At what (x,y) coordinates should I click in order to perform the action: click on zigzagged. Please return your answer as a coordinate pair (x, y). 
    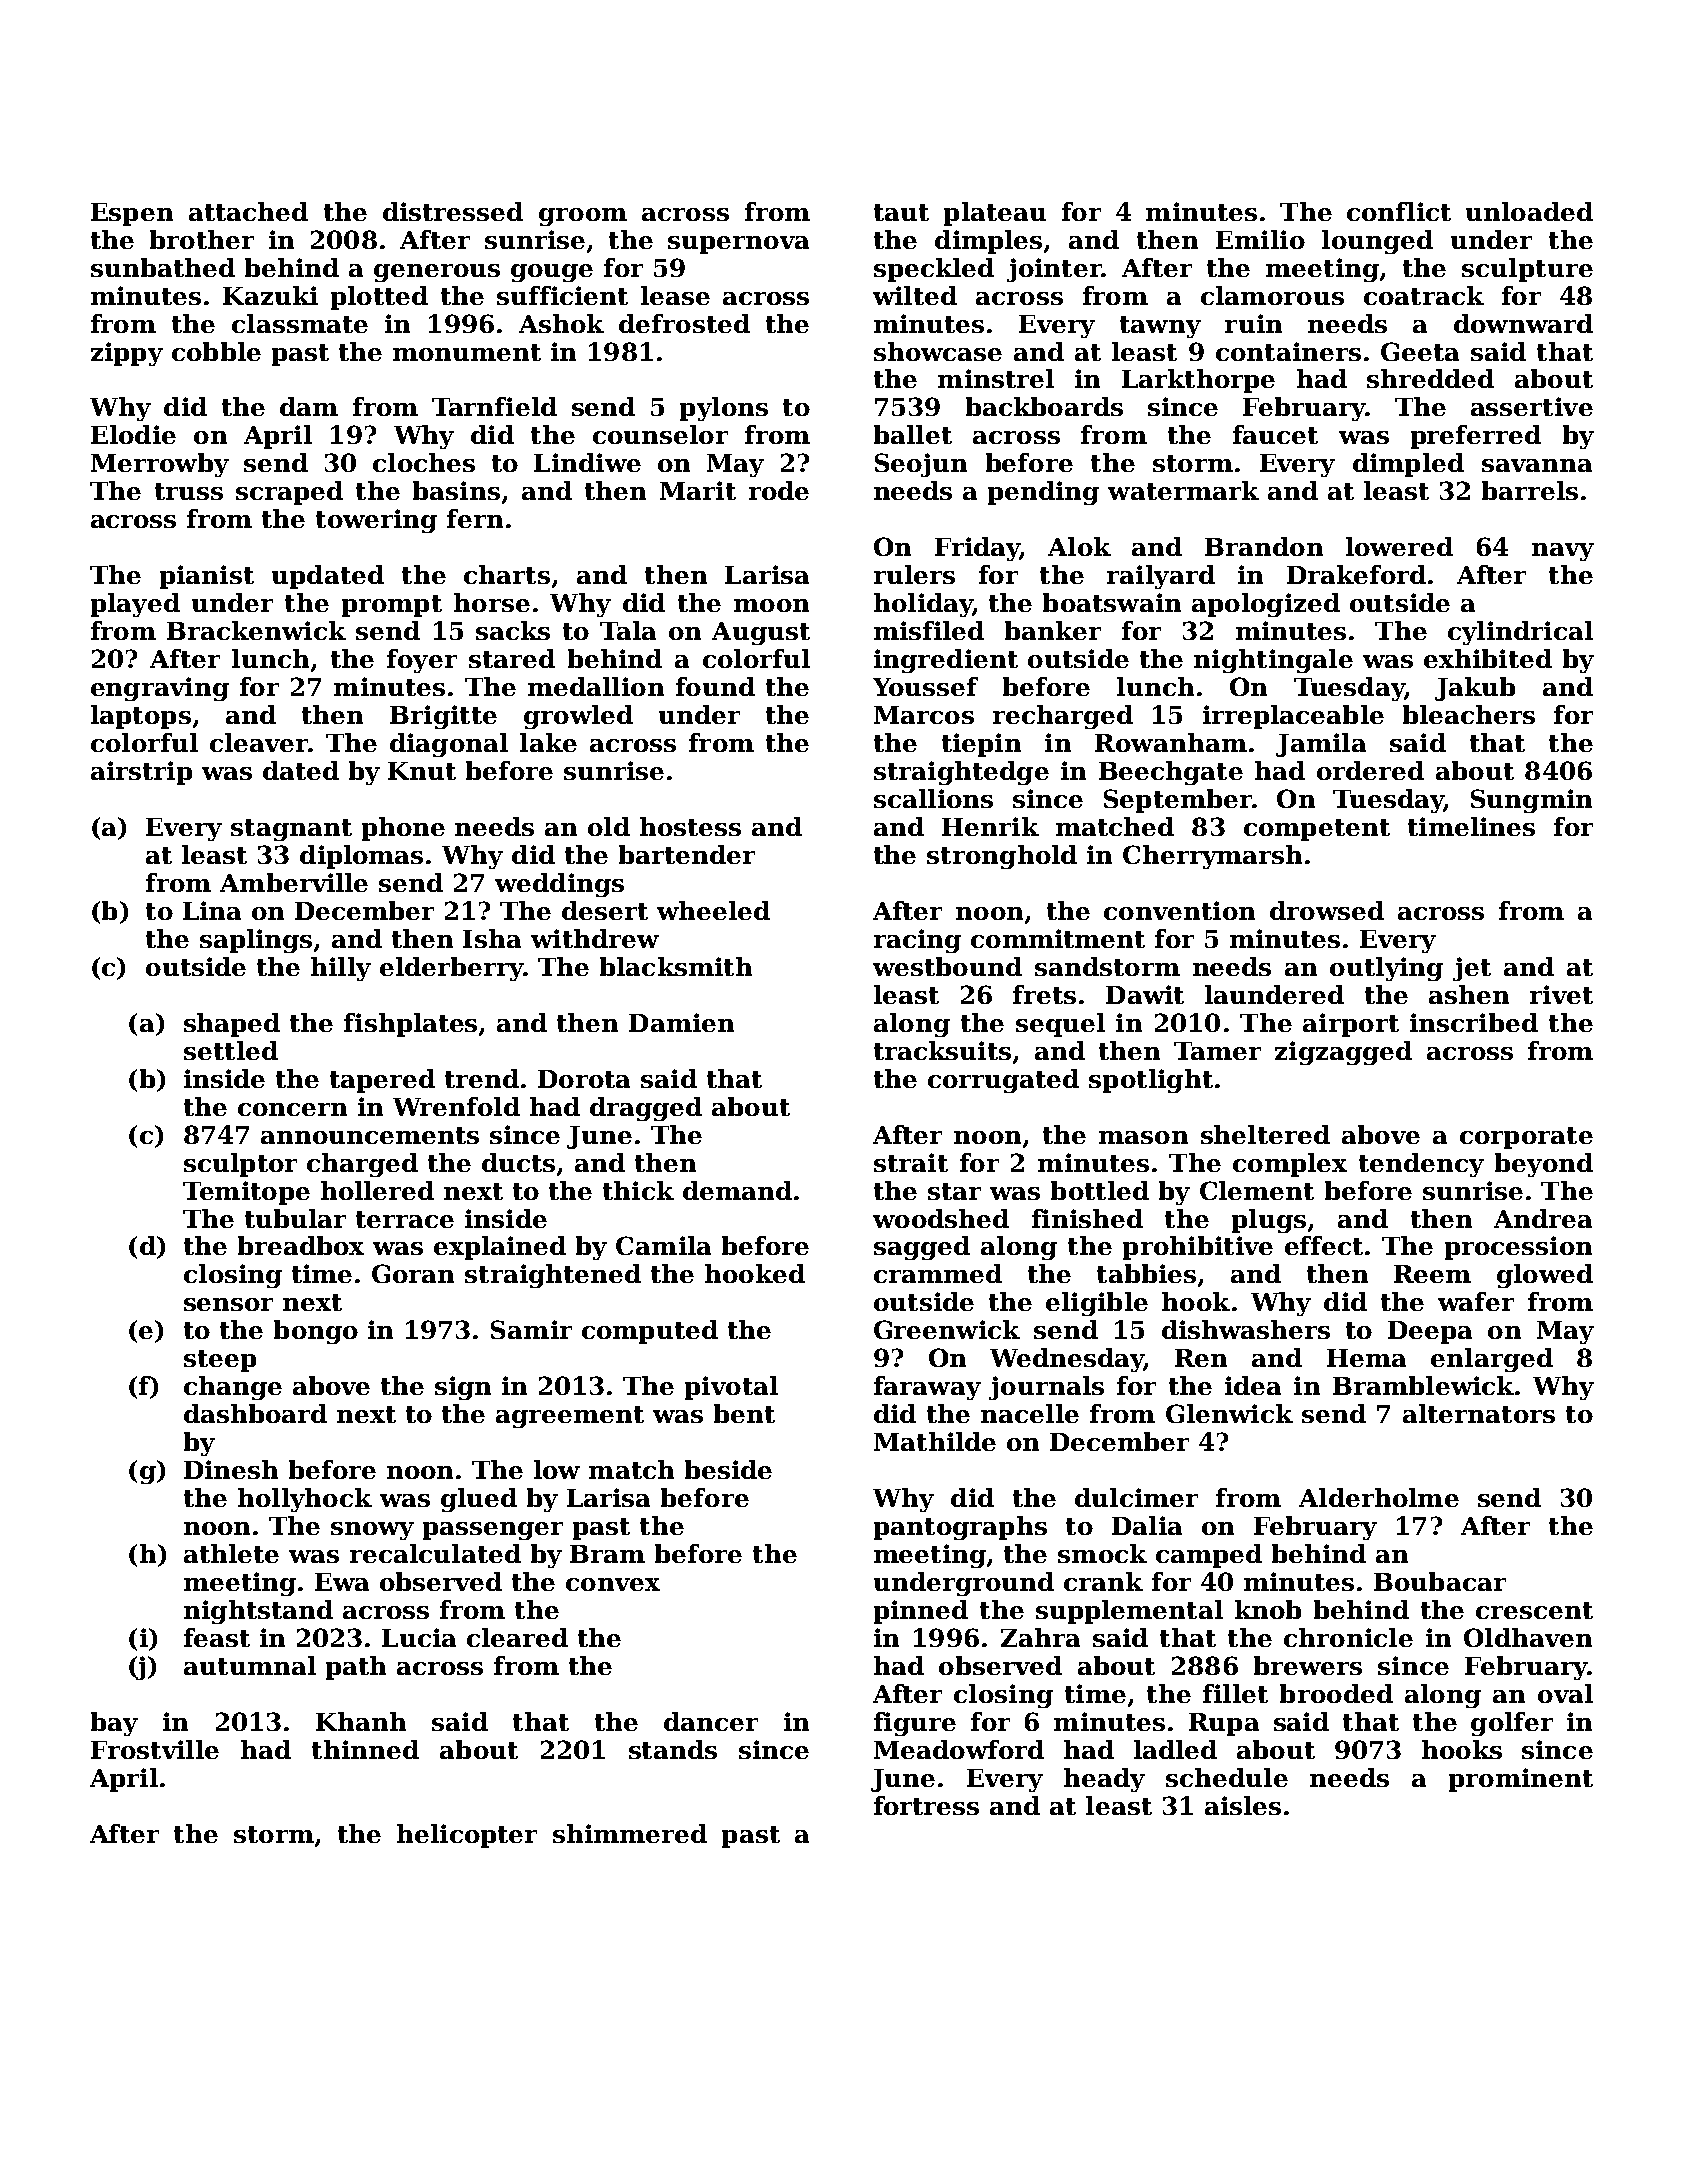
    Looking at the image, I should click on (1343, 1053).
